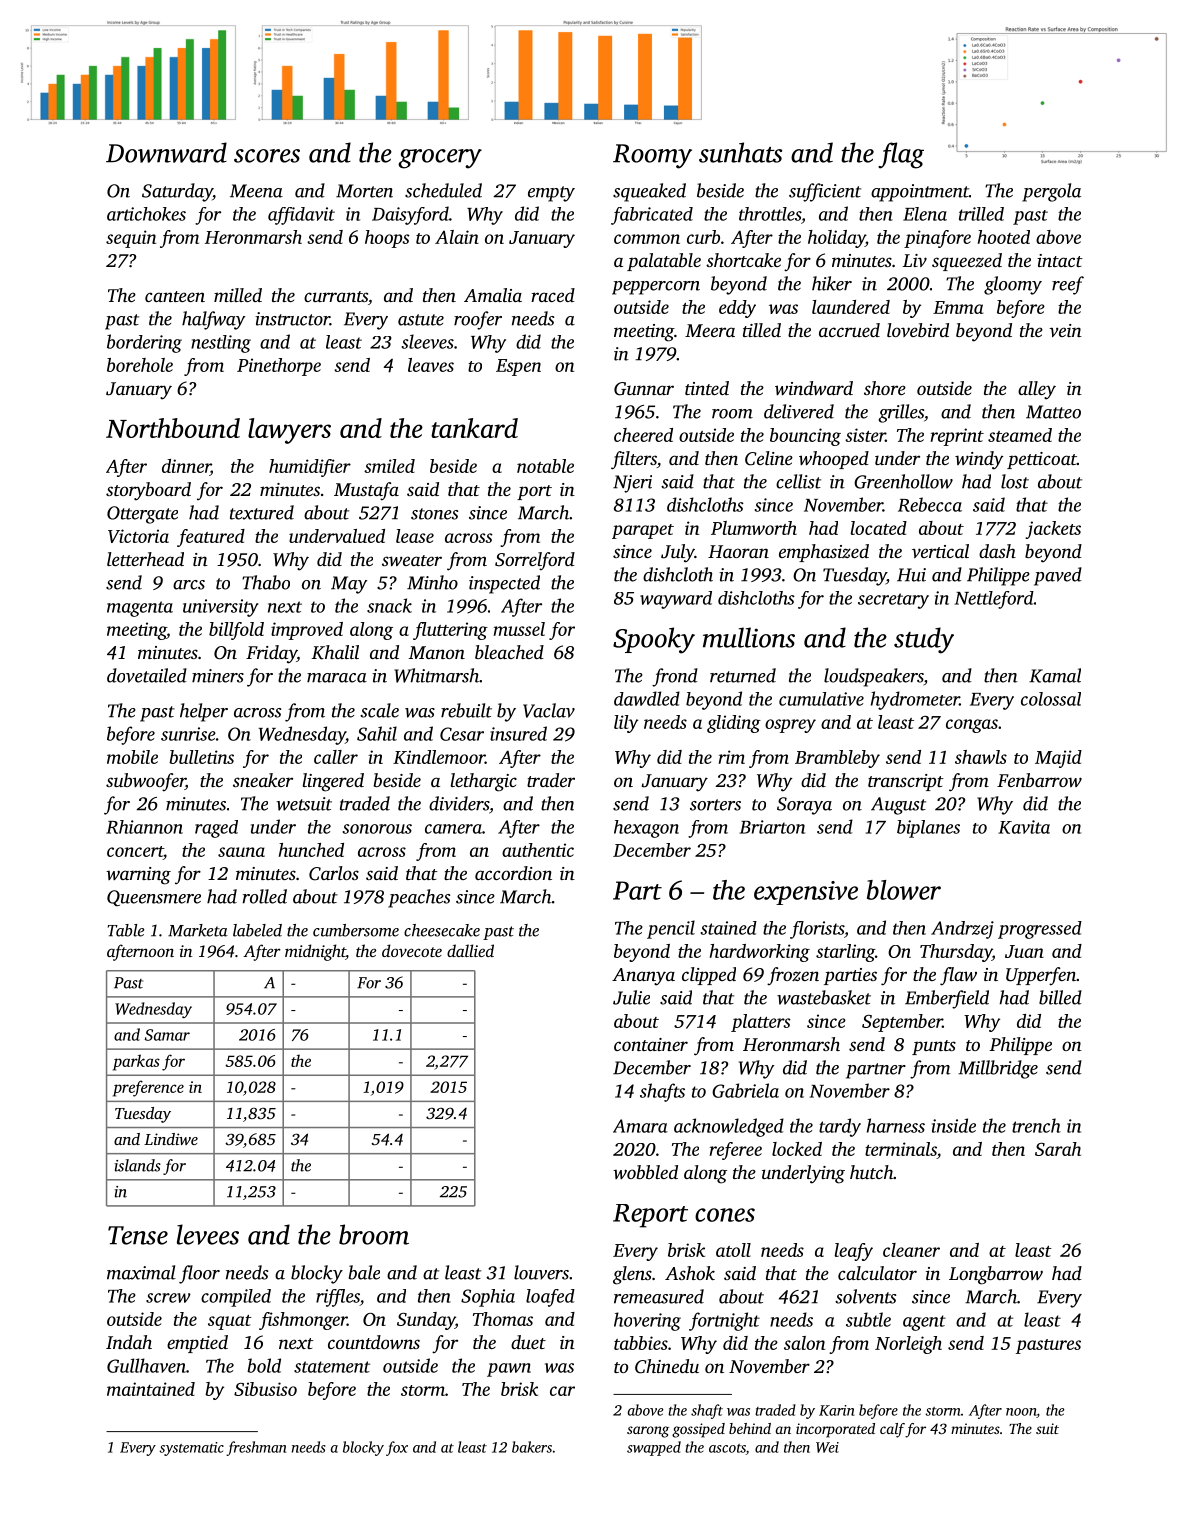 The height and width of the page is (1537, 1188). Describe the element at coordinates (397, 1448) in the page. I see `fox` at that location.
